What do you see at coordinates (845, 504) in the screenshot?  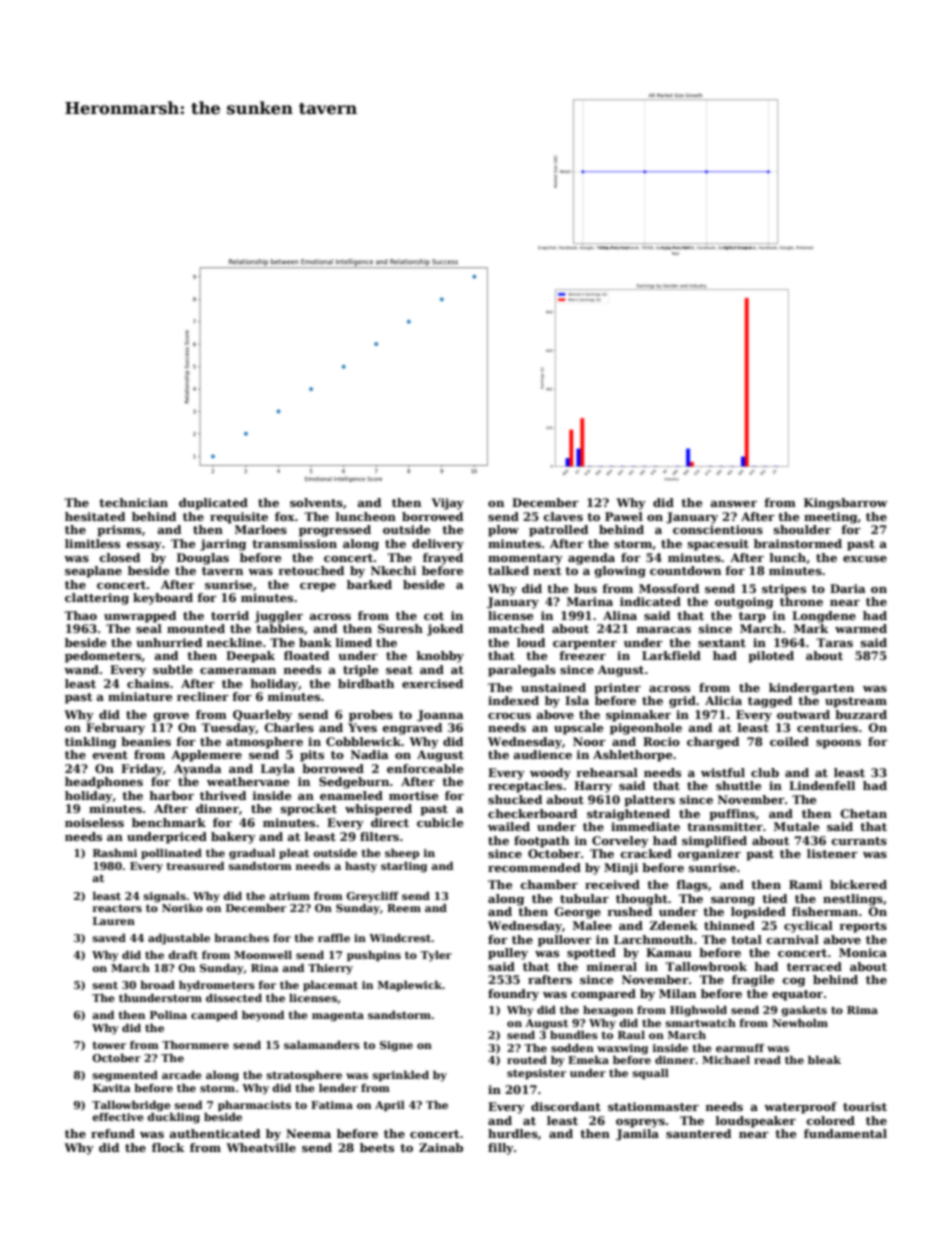 I see `Kingsbarrow` at bounding box center [845, 504].
